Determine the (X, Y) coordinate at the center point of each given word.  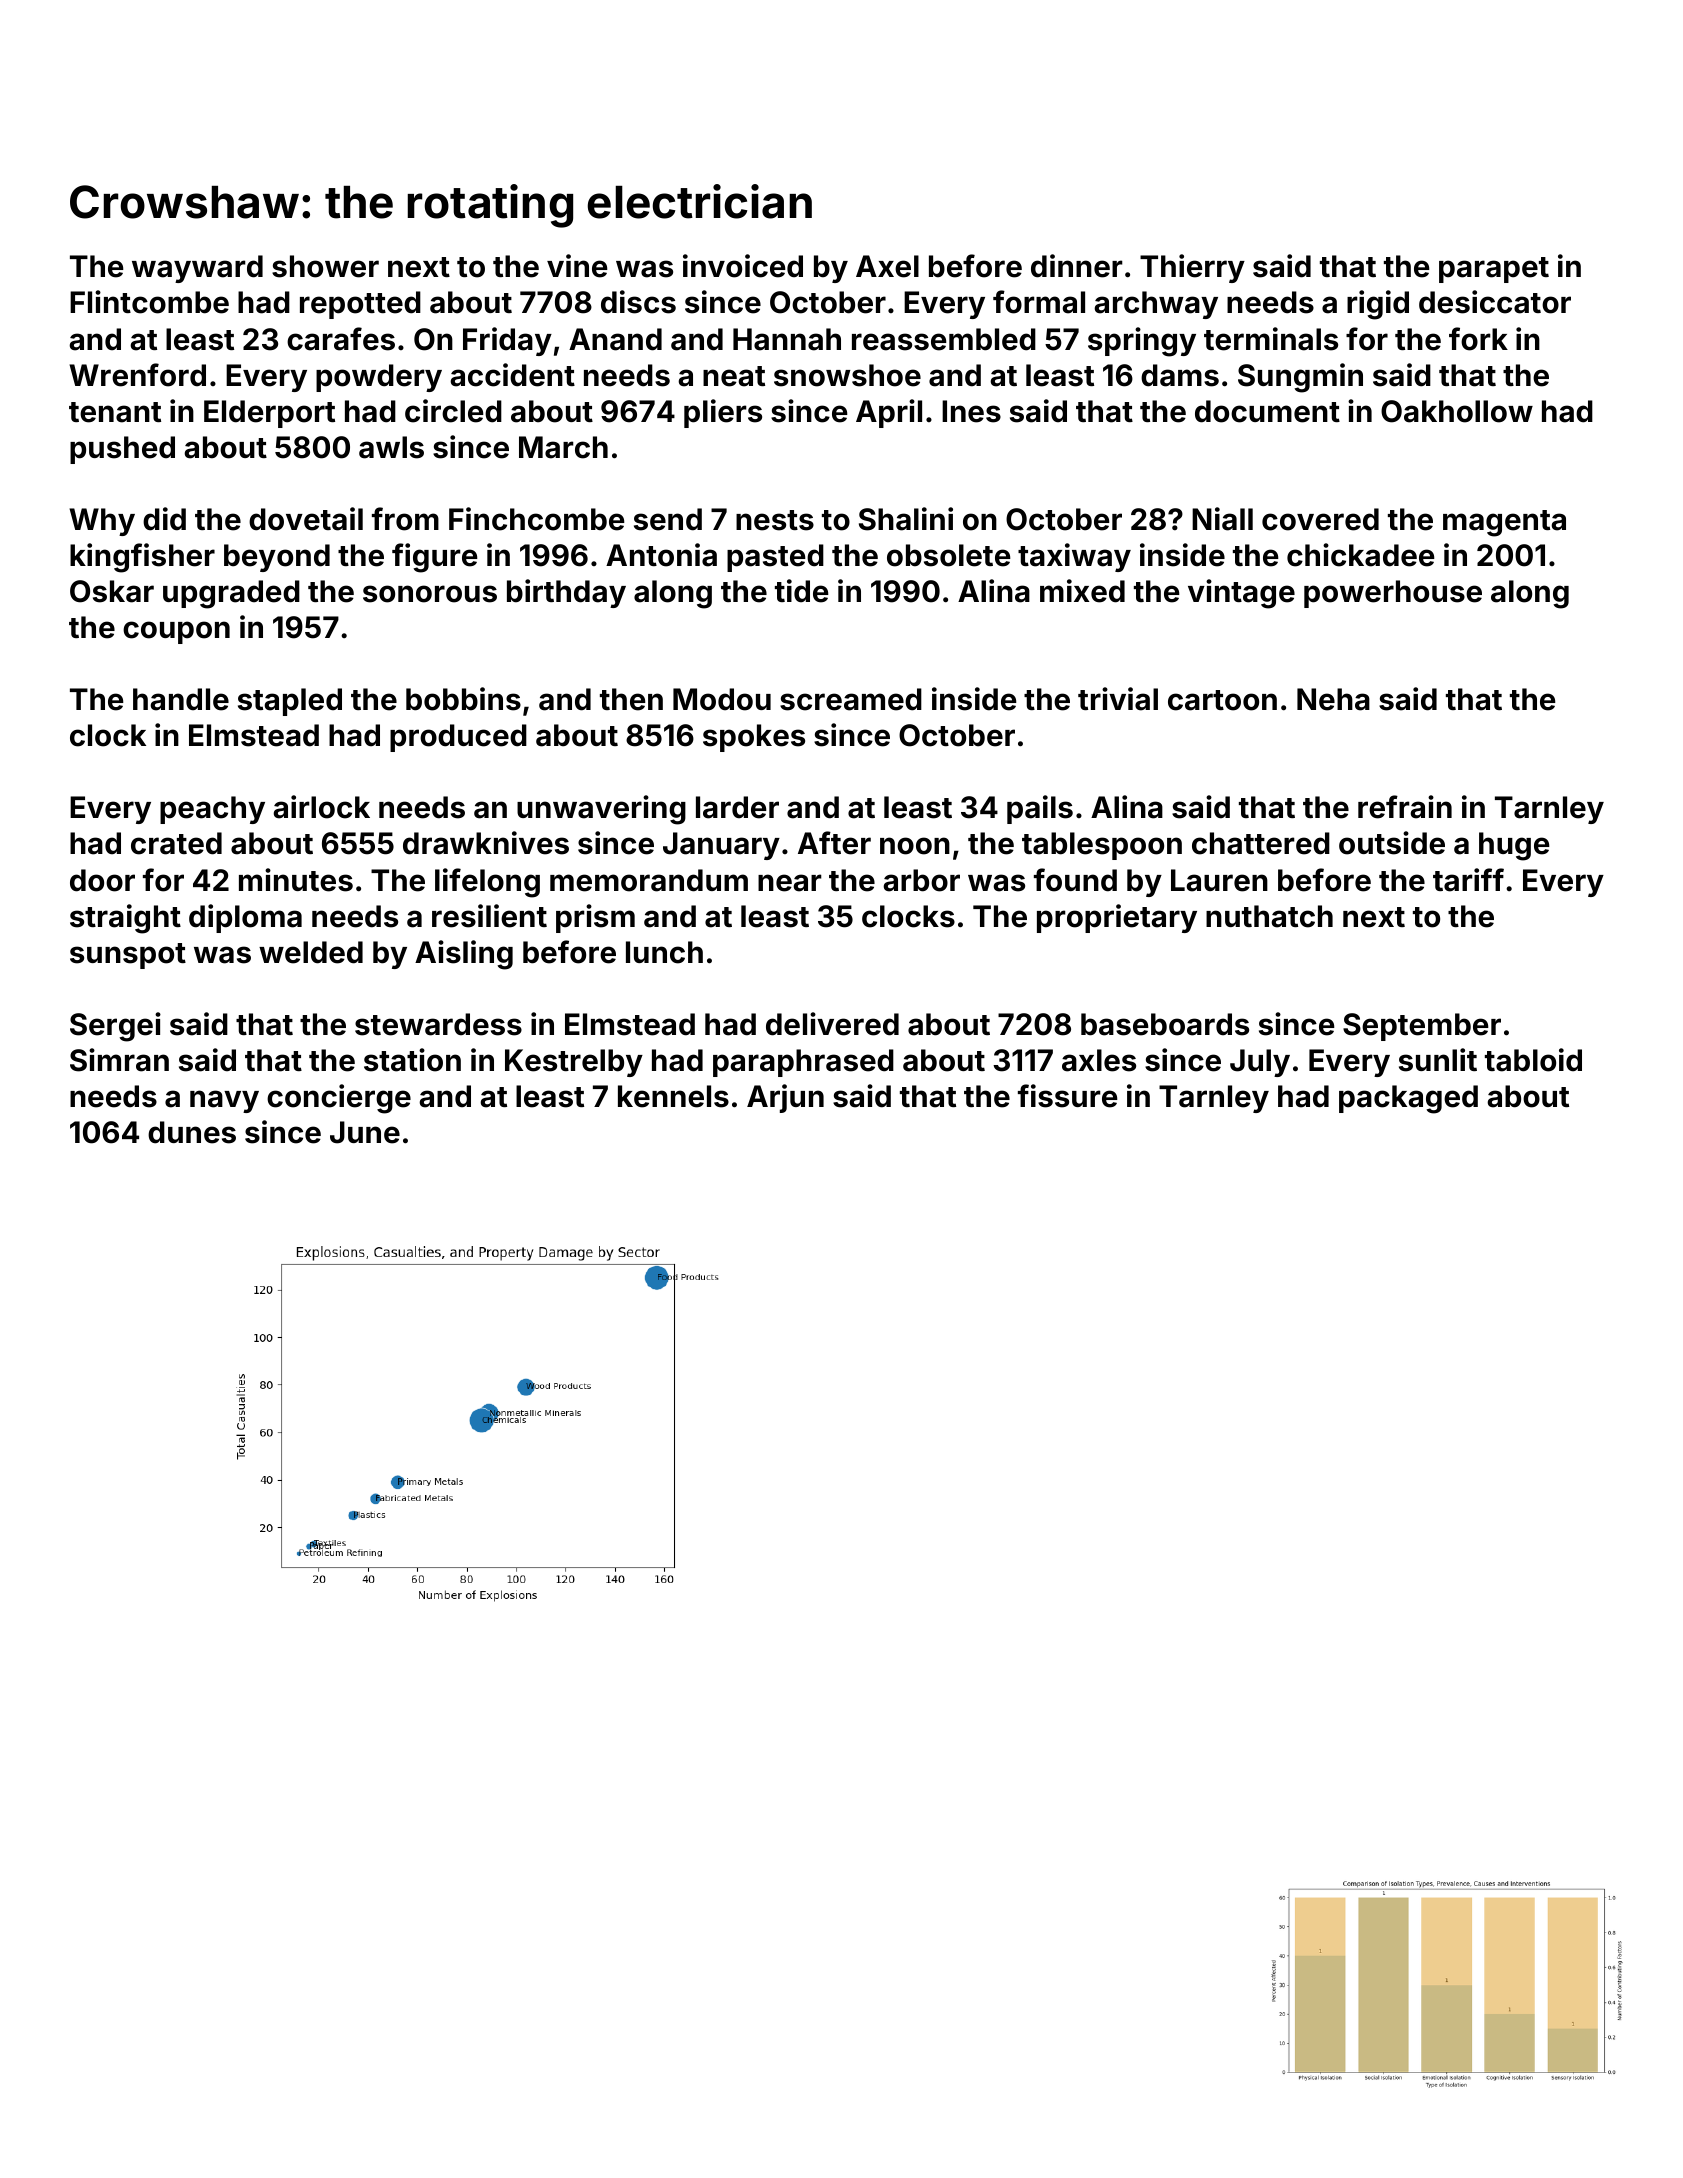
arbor (921, 880)
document (1267, 411)
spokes (754, 738)
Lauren (1219, 880)
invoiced (743, 266)
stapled (290, 702)
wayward (197, 269)
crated (176, 843)
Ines (971, 411)
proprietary (1117, 918)
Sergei (115, 1027)
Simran (119, 1060)
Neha (1333, 699)
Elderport (269, 414)
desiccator (1495, 302)
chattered (1261, 843)
